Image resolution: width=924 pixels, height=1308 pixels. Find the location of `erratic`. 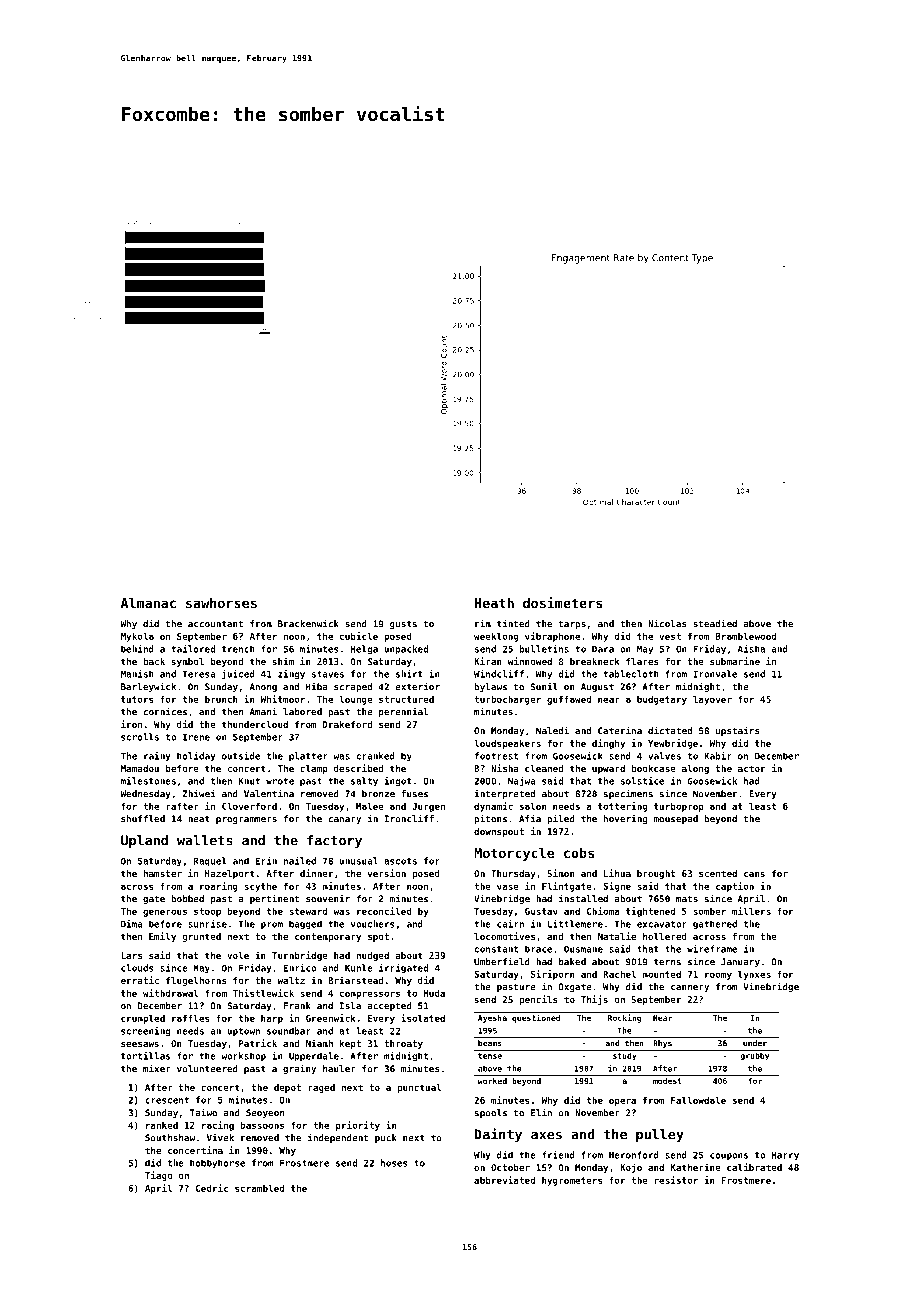

erratic is located at coordinates (140, 980).
